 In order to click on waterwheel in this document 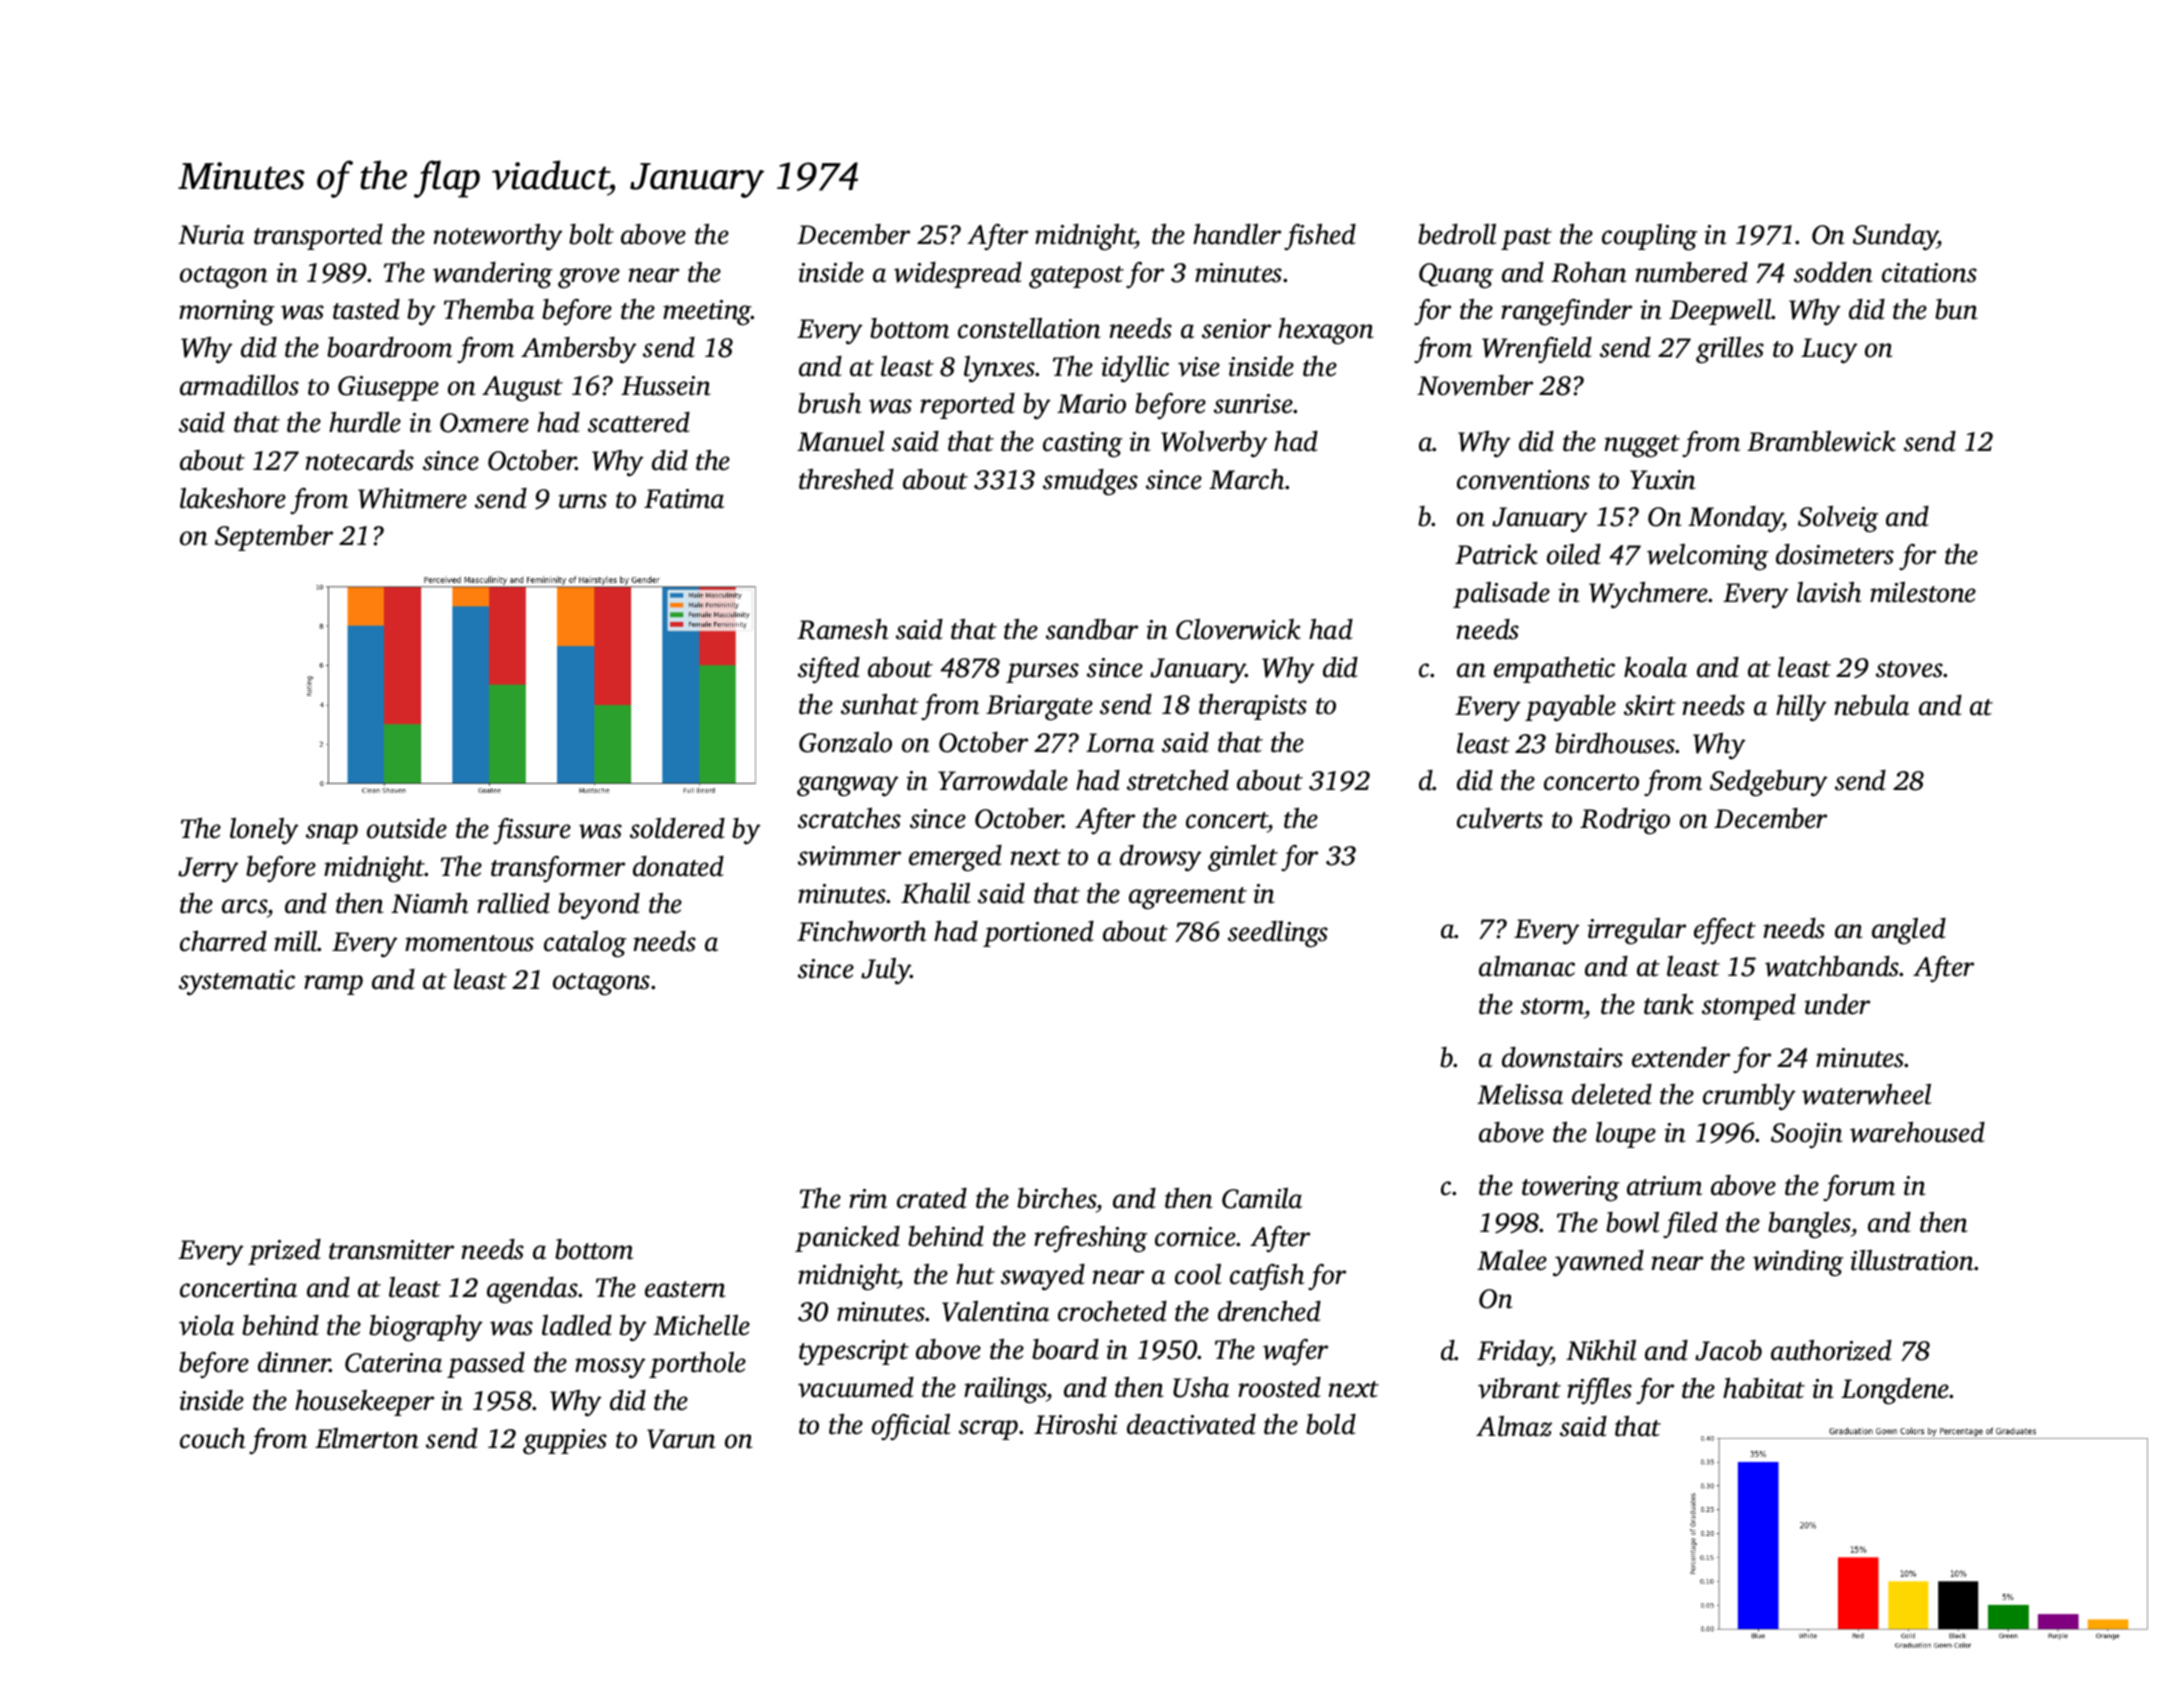, I will do `click(1866, 1094)`.
